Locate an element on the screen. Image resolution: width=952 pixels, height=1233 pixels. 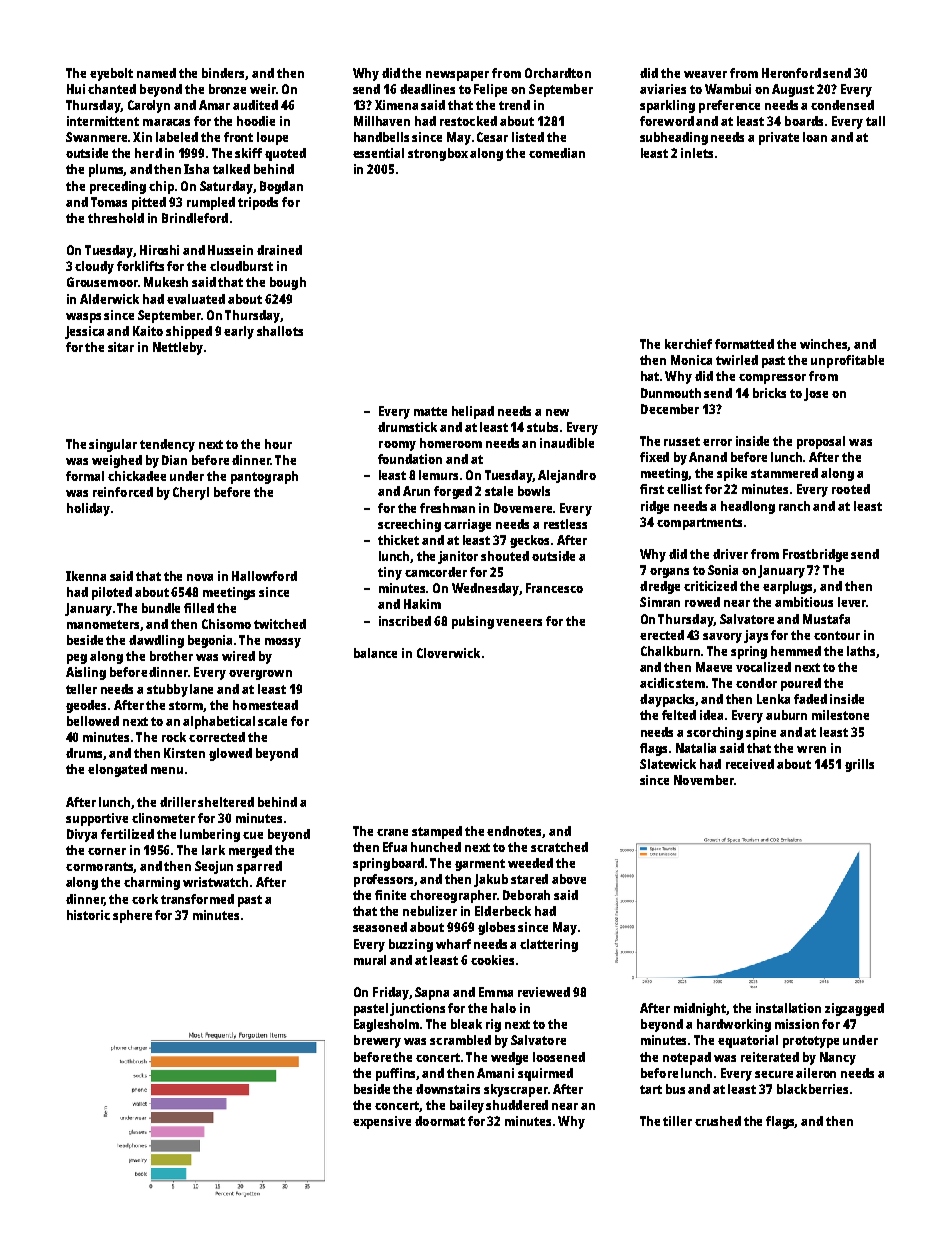
historic is located at coordinates (88, 915).
